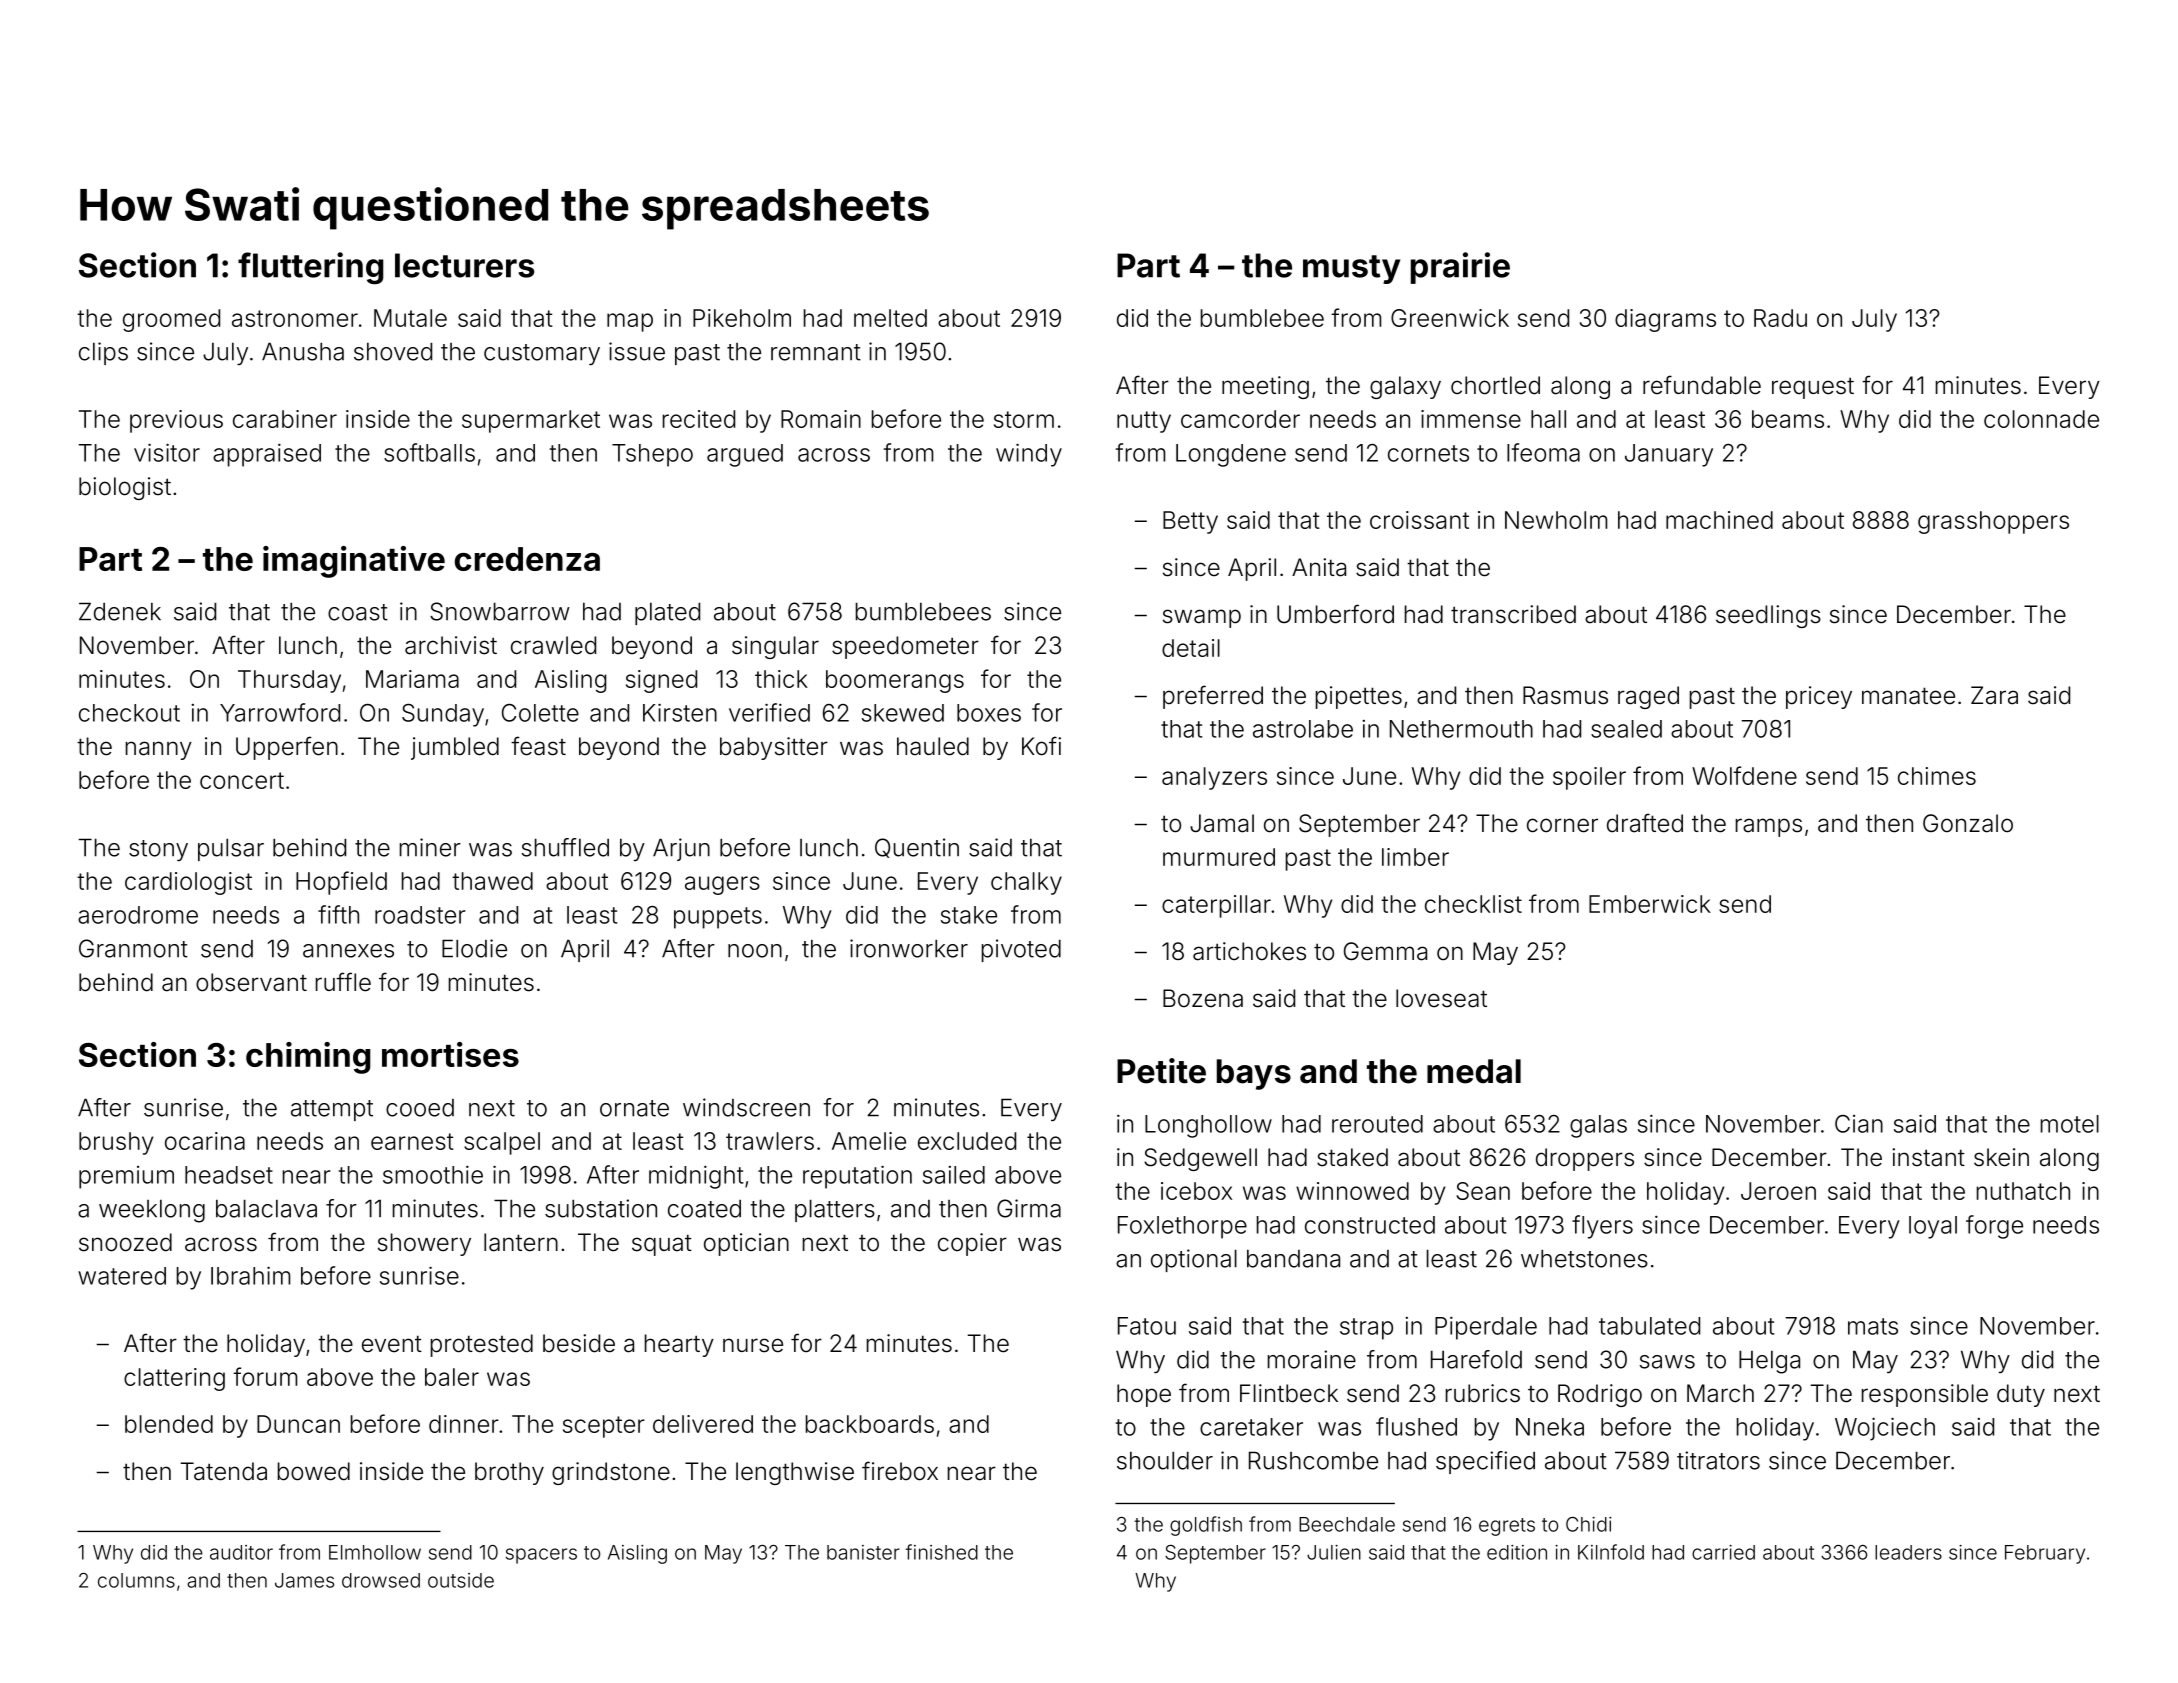 The width and height of the screenshot is (2178, 1683). What do you see at coordinates (1351, 269) in the screenshot?
I see `musty` at bounding box center [1351, 269].
